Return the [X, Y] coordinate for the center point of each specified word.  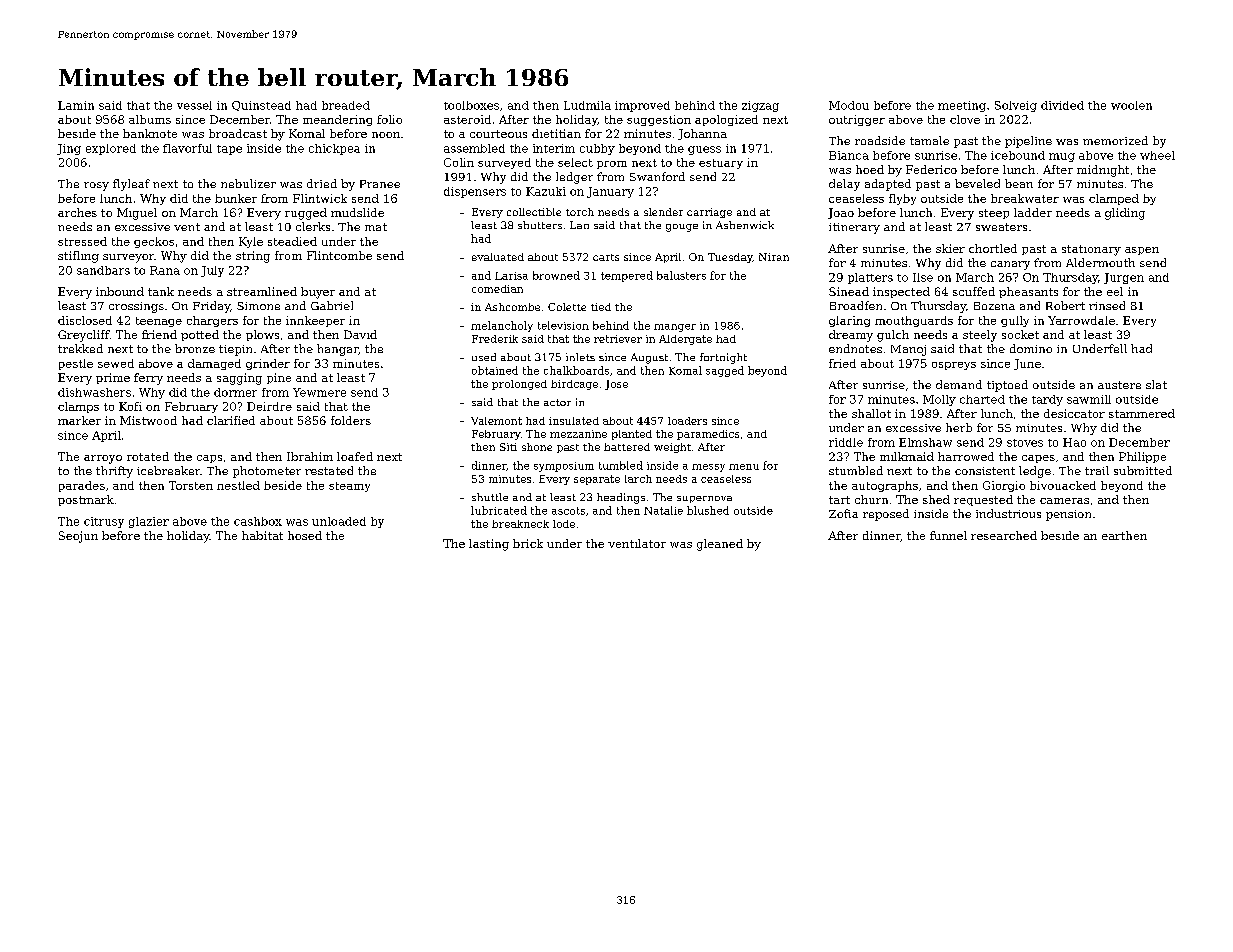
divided [1062, 105]
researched [1004, 535]
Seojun [78, 537]
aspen [1142, 251]
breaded [346, 105]
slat [1156, 384]
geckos [154, 242]
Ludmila [587, 105]
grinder [268, 364]
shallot [871, 413]
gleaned [720, 545]
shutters [540, 225]
